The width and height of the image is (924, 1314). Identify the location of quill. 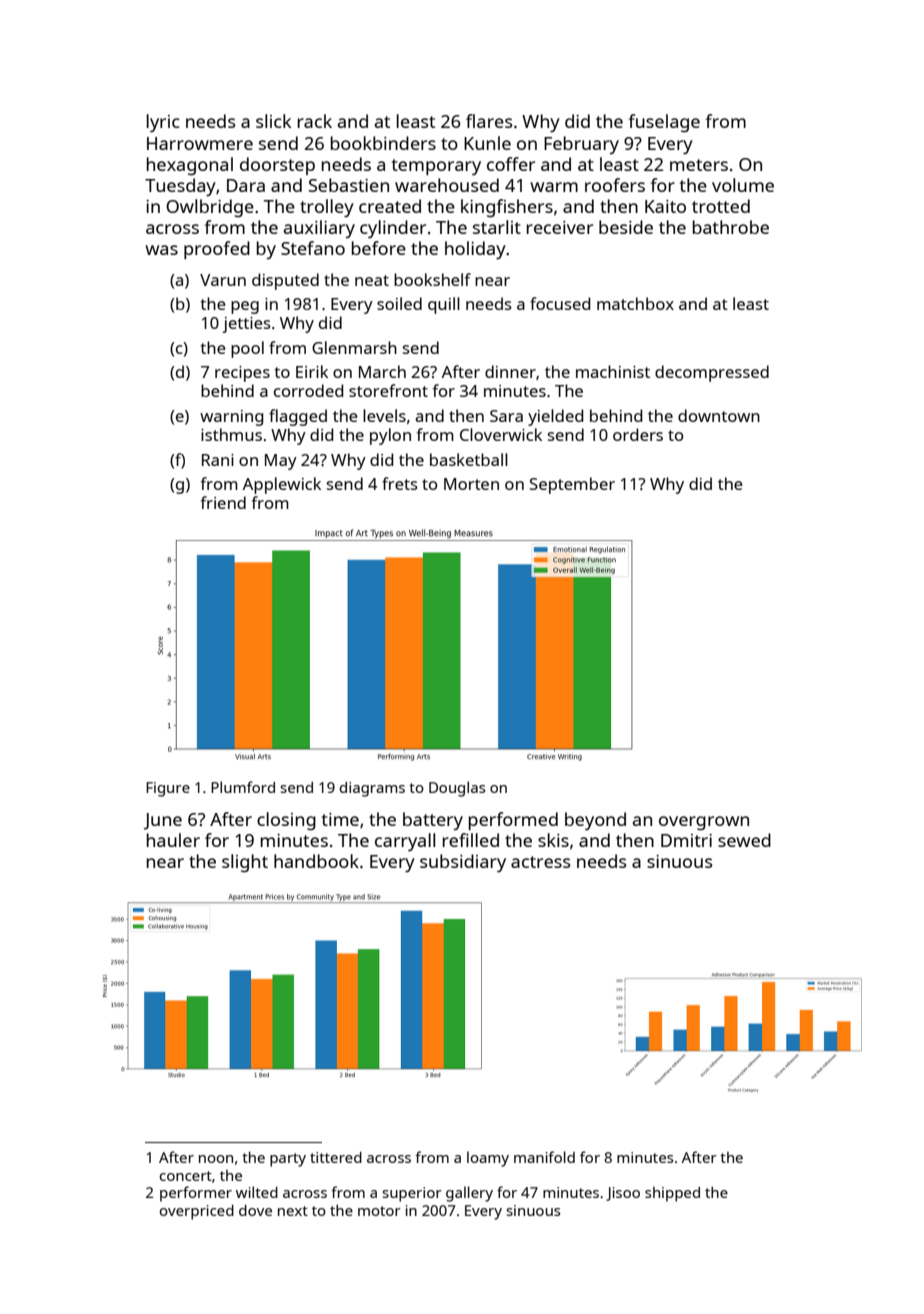
(444, 305).
